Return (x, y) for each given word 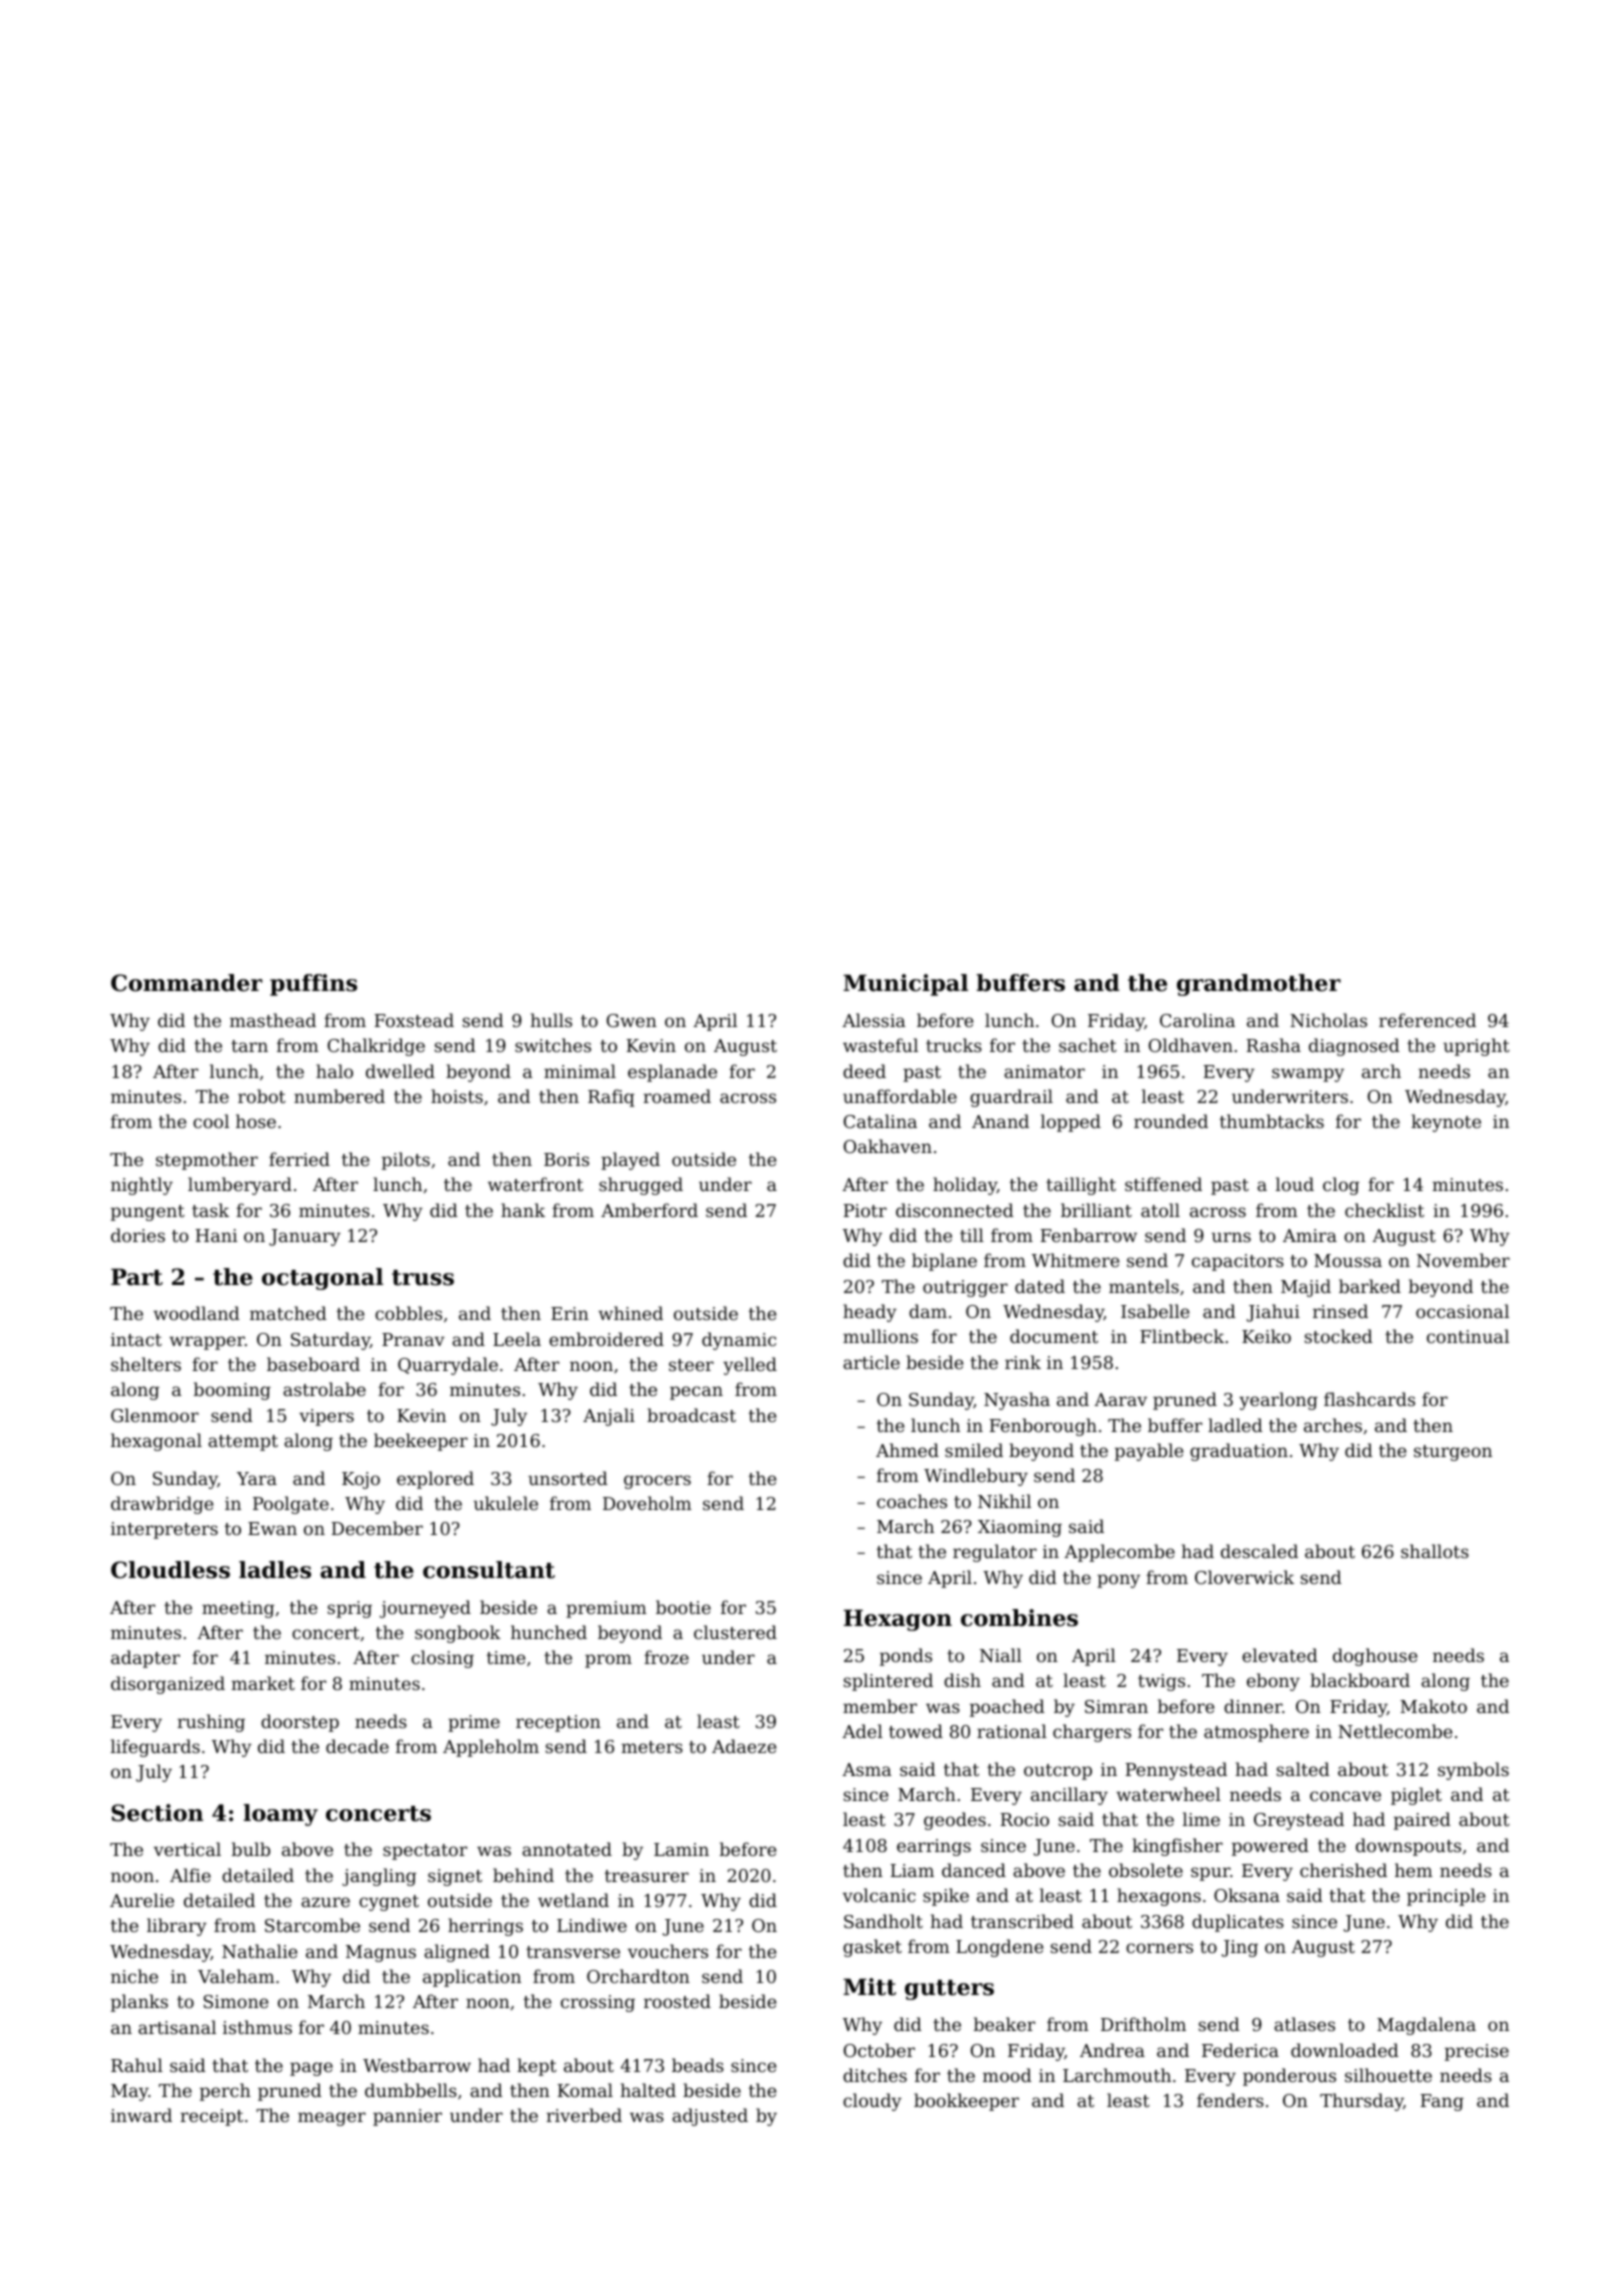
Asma (867, 1769)
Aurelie (142, 1900)
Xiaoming (1020, 1528)
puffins (313, 985)
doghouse (1375, 1657)
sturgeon (1453, 1453)
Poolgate (291, 1505)
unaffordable (900, 1096)
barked (1370, 1286)
